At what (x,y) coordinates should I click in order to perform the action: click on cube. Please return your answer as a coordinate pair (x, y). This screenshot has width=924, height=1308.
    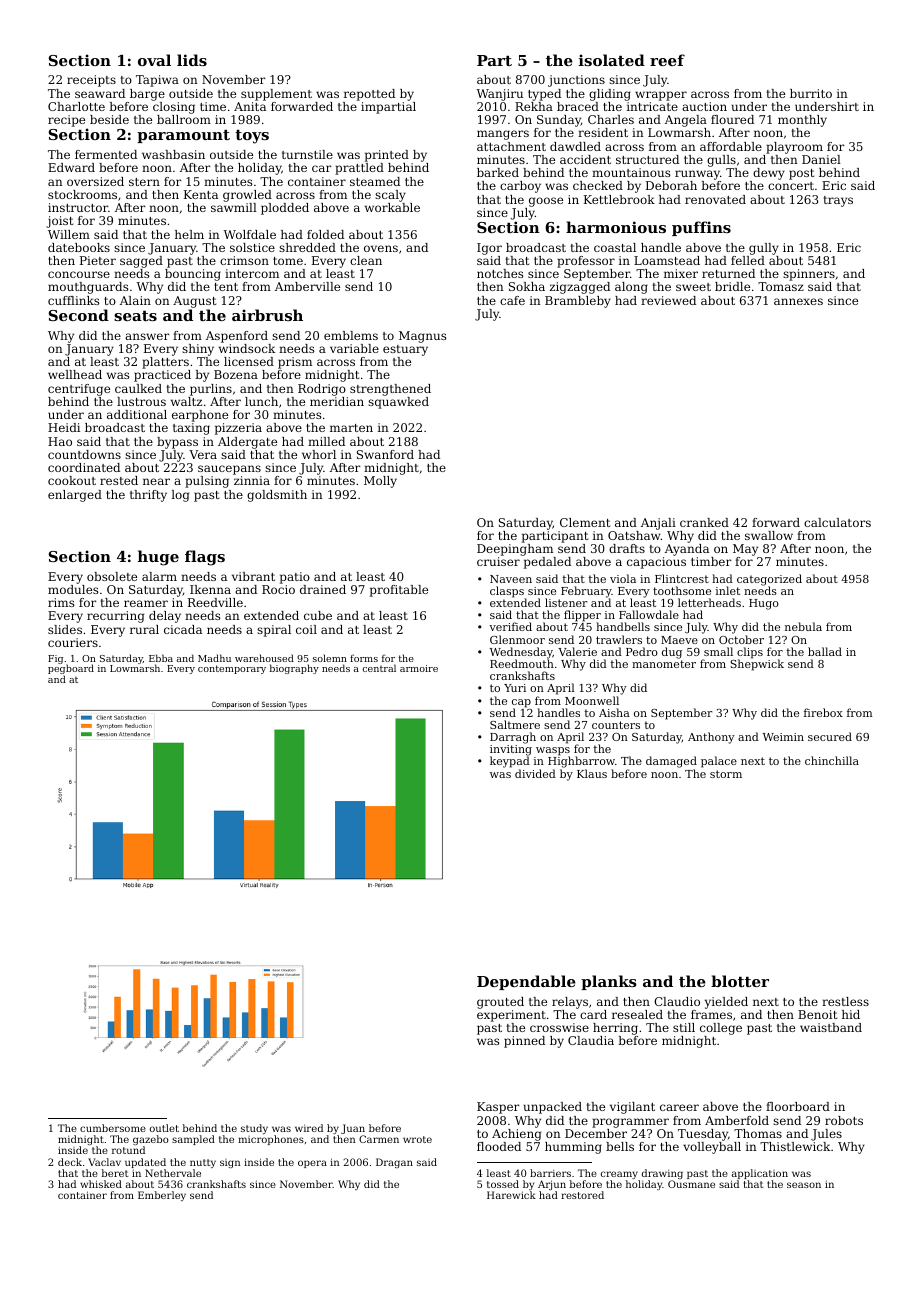
    Looking at the image, I should click on (318, 615).
